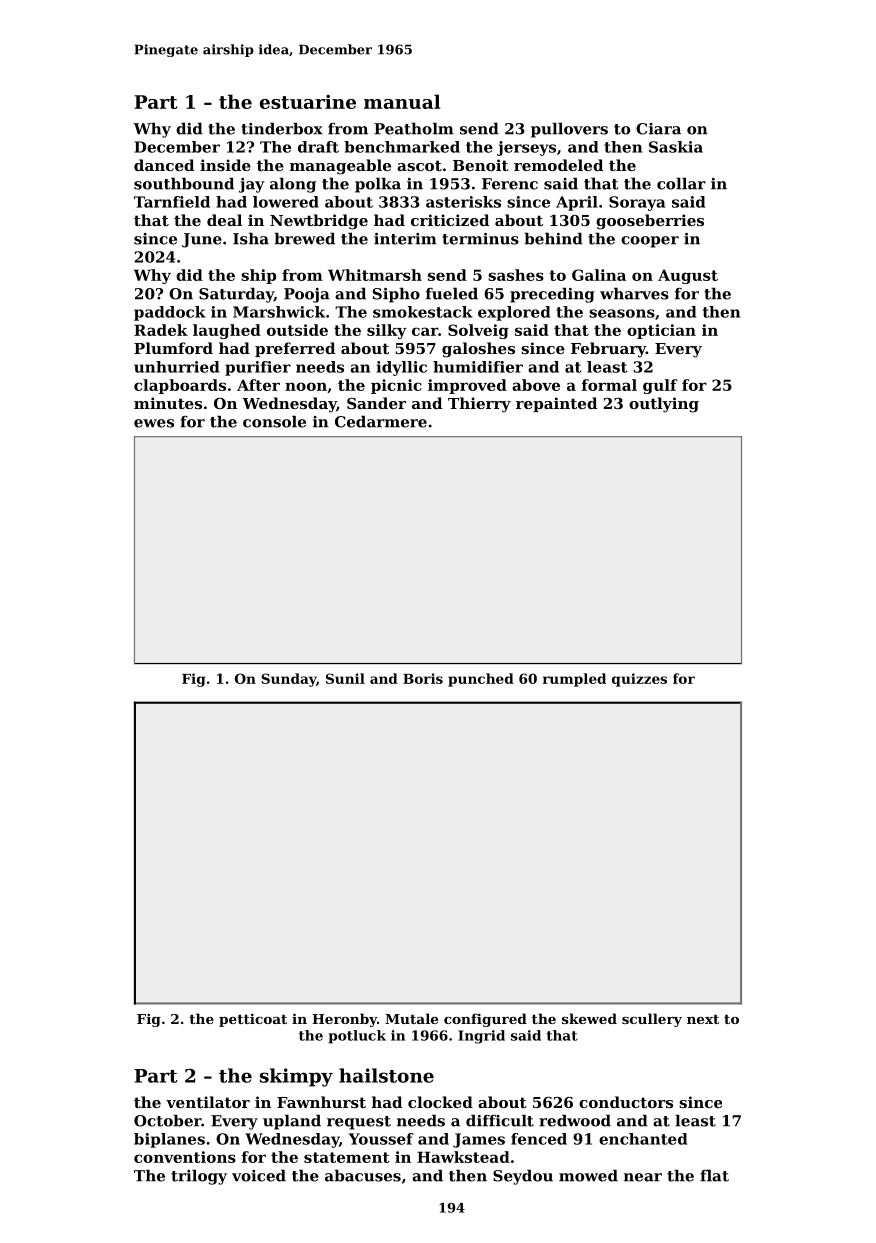 Image resolution: width=876 pixels, height=1243 pixels. What do you see at coordinates (154, 423) in the screenshot?
I see `ewes` at bounding box center [154, 423].
